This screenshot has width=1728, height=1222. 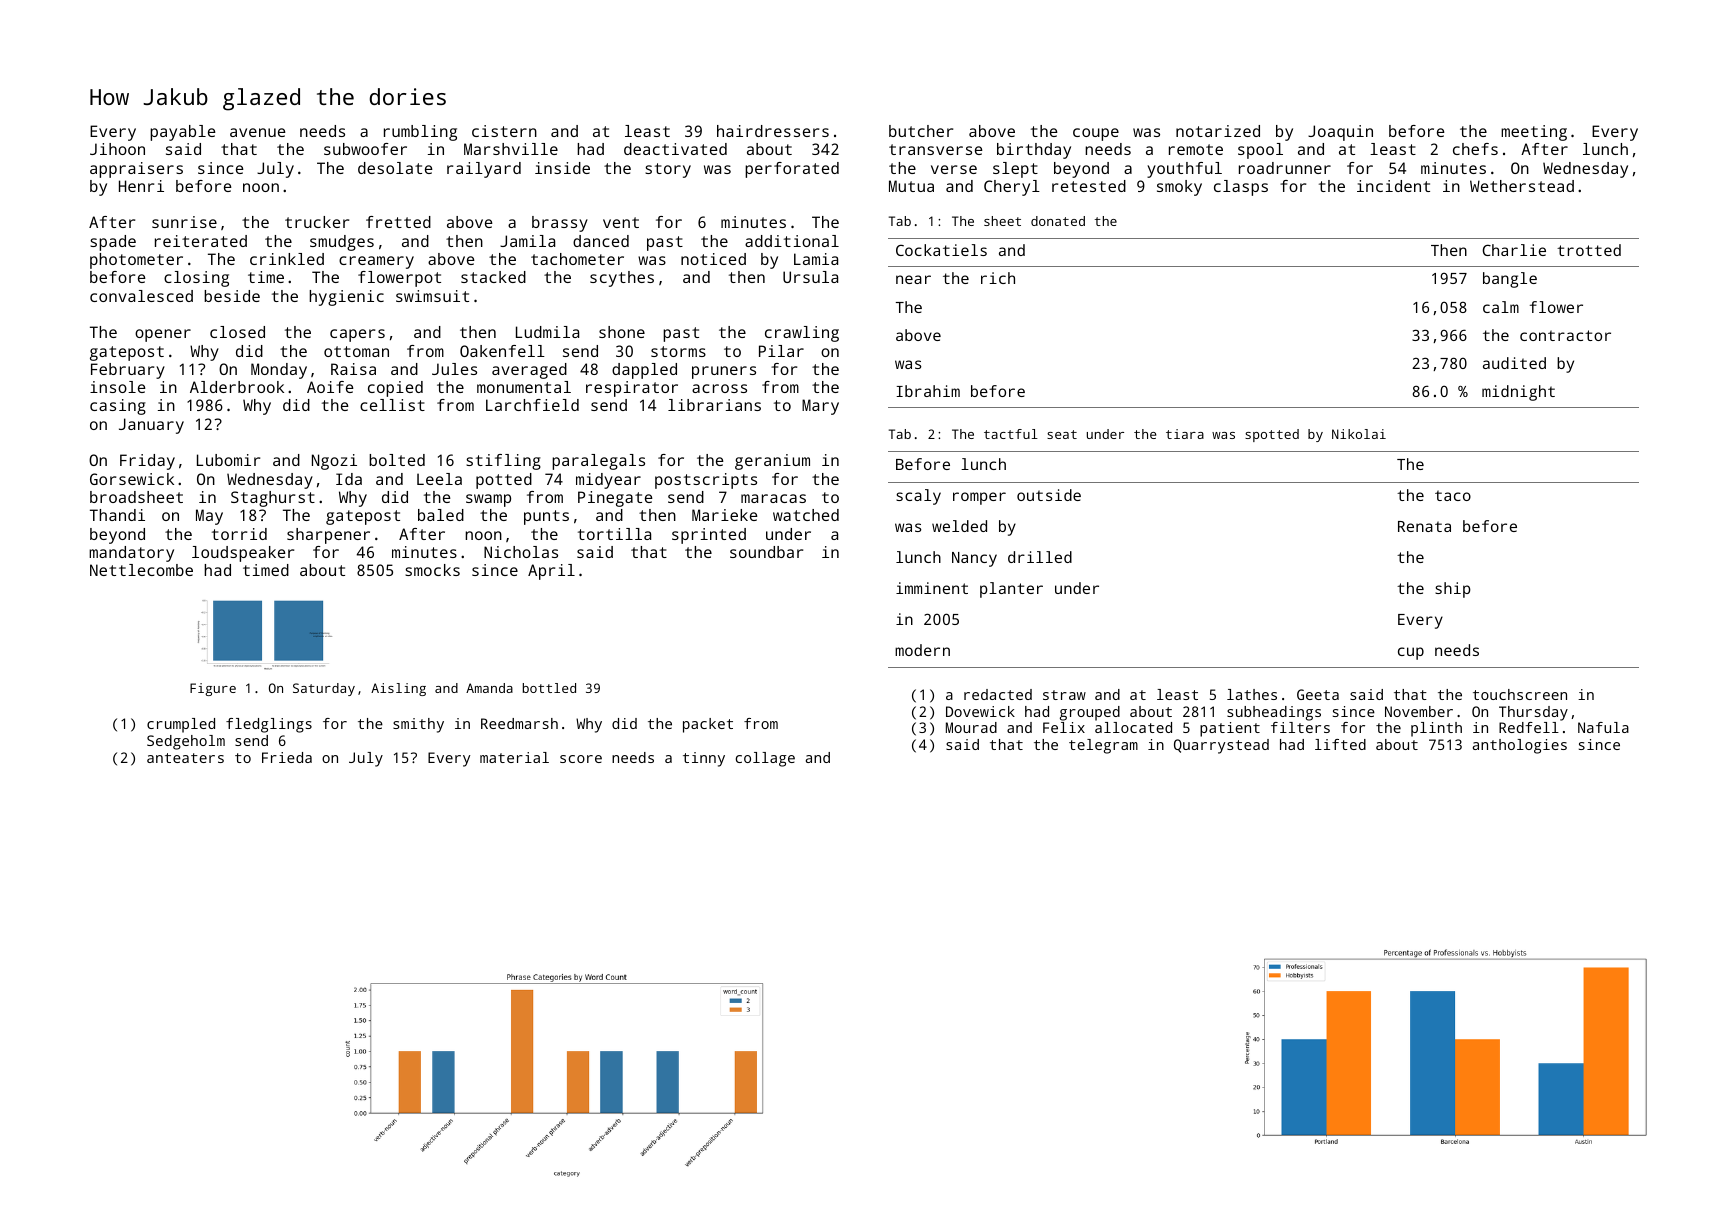 What do you see at coordinates (186, 742) in the screenshot?
I see `Sedgeholm` at bounding box center [186, 742].
